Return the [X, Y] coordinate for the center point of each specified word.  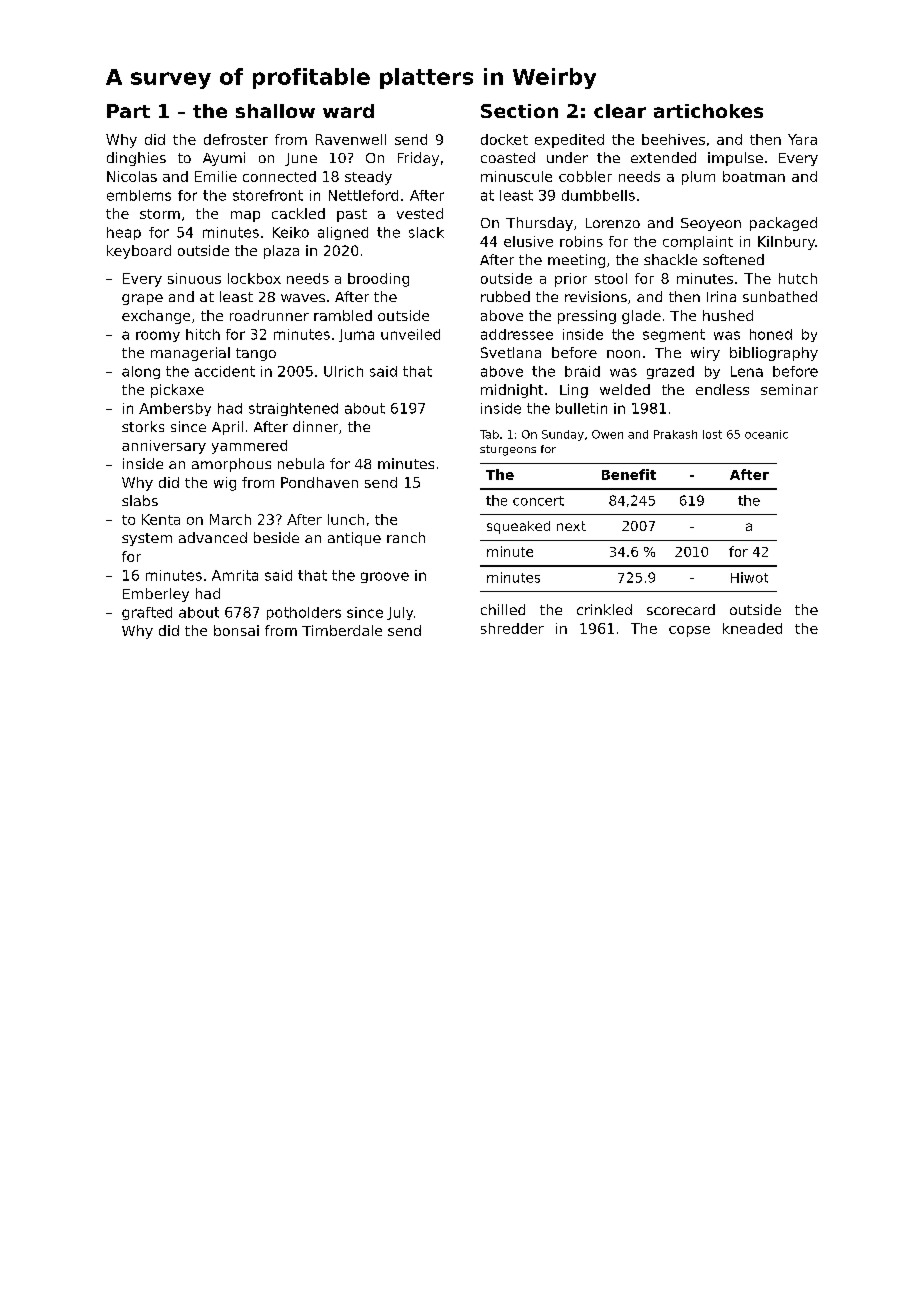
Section [519, 111]
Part [128, 111]
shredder [512, 628]
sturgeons [508, 450]
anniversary [164, 447]
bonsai [236, 630]
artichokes [708, 111]
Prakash [675, 434]
